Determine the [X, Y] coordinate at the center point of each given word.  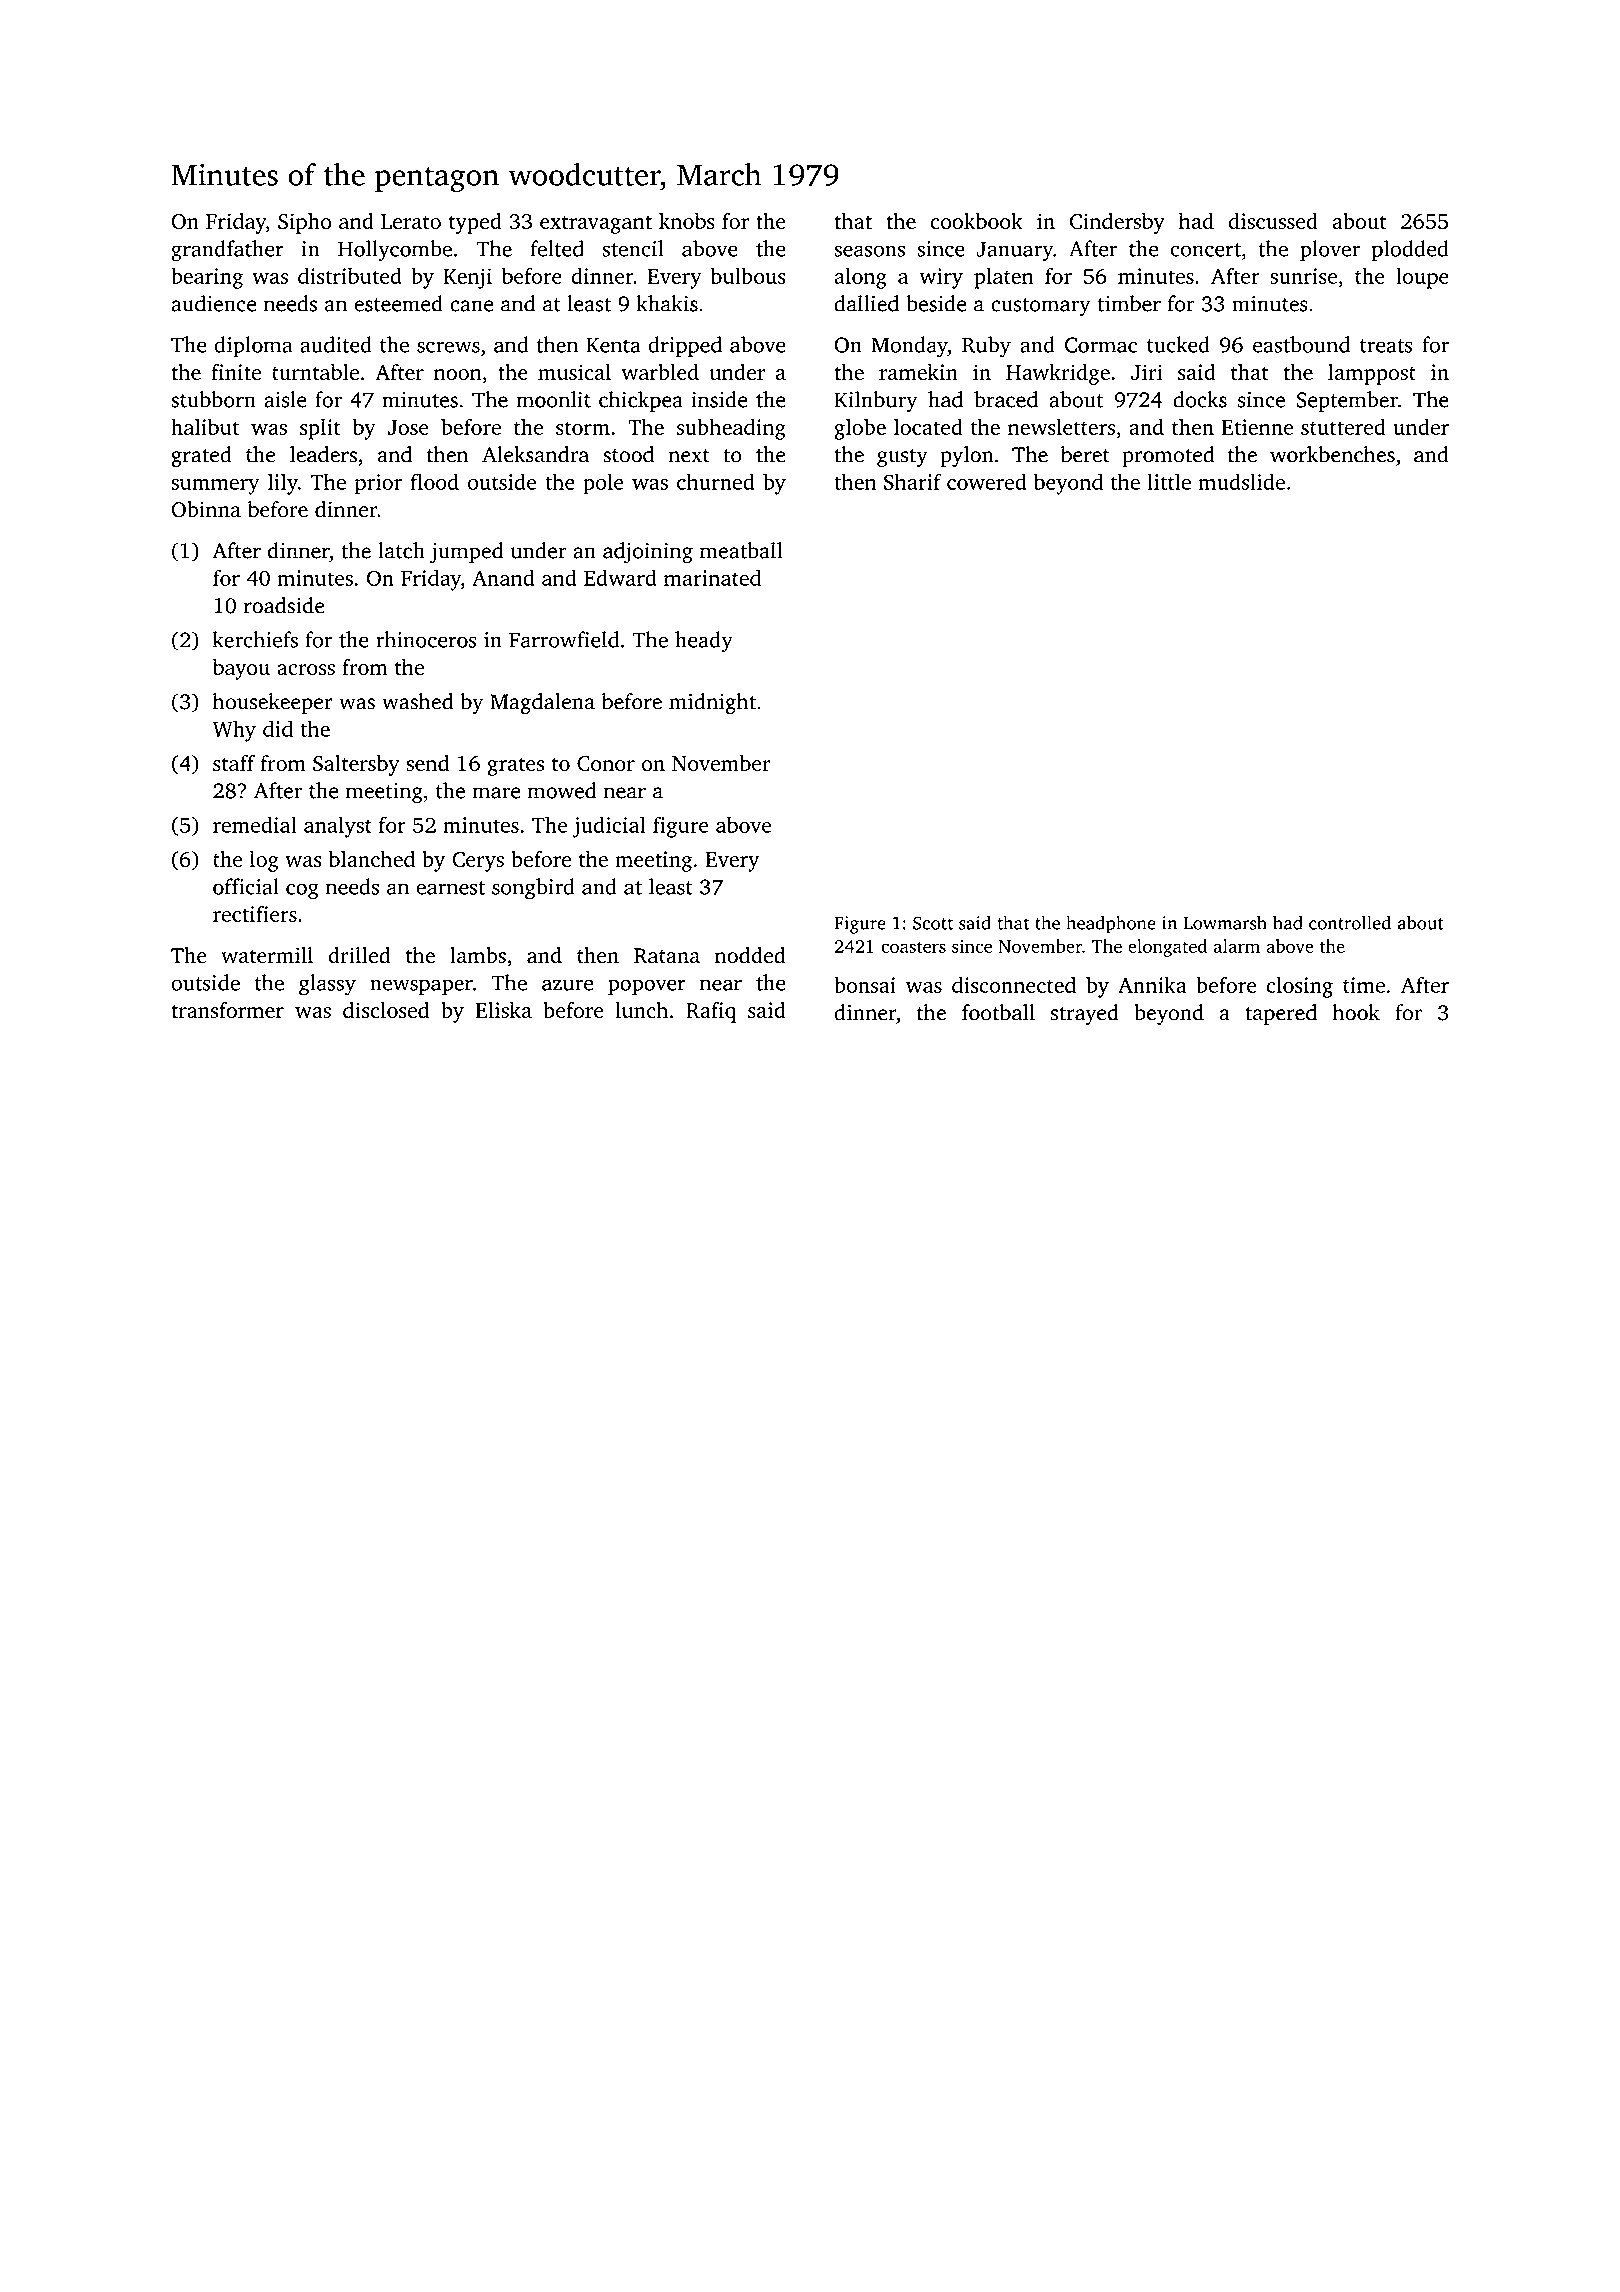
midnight [712, 703]
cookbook [976, 221]
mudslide [1241, 481]
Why [234, 731]
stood [628, 454]
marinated [712, 577]
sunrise [1303, 276]
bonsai [865, 984]
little [1169, 481]
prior [378, 484]
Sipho [304, 223]
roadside [284, 605]
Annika [1152, 984]
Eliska [504, 1010]
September [1347, 401]
